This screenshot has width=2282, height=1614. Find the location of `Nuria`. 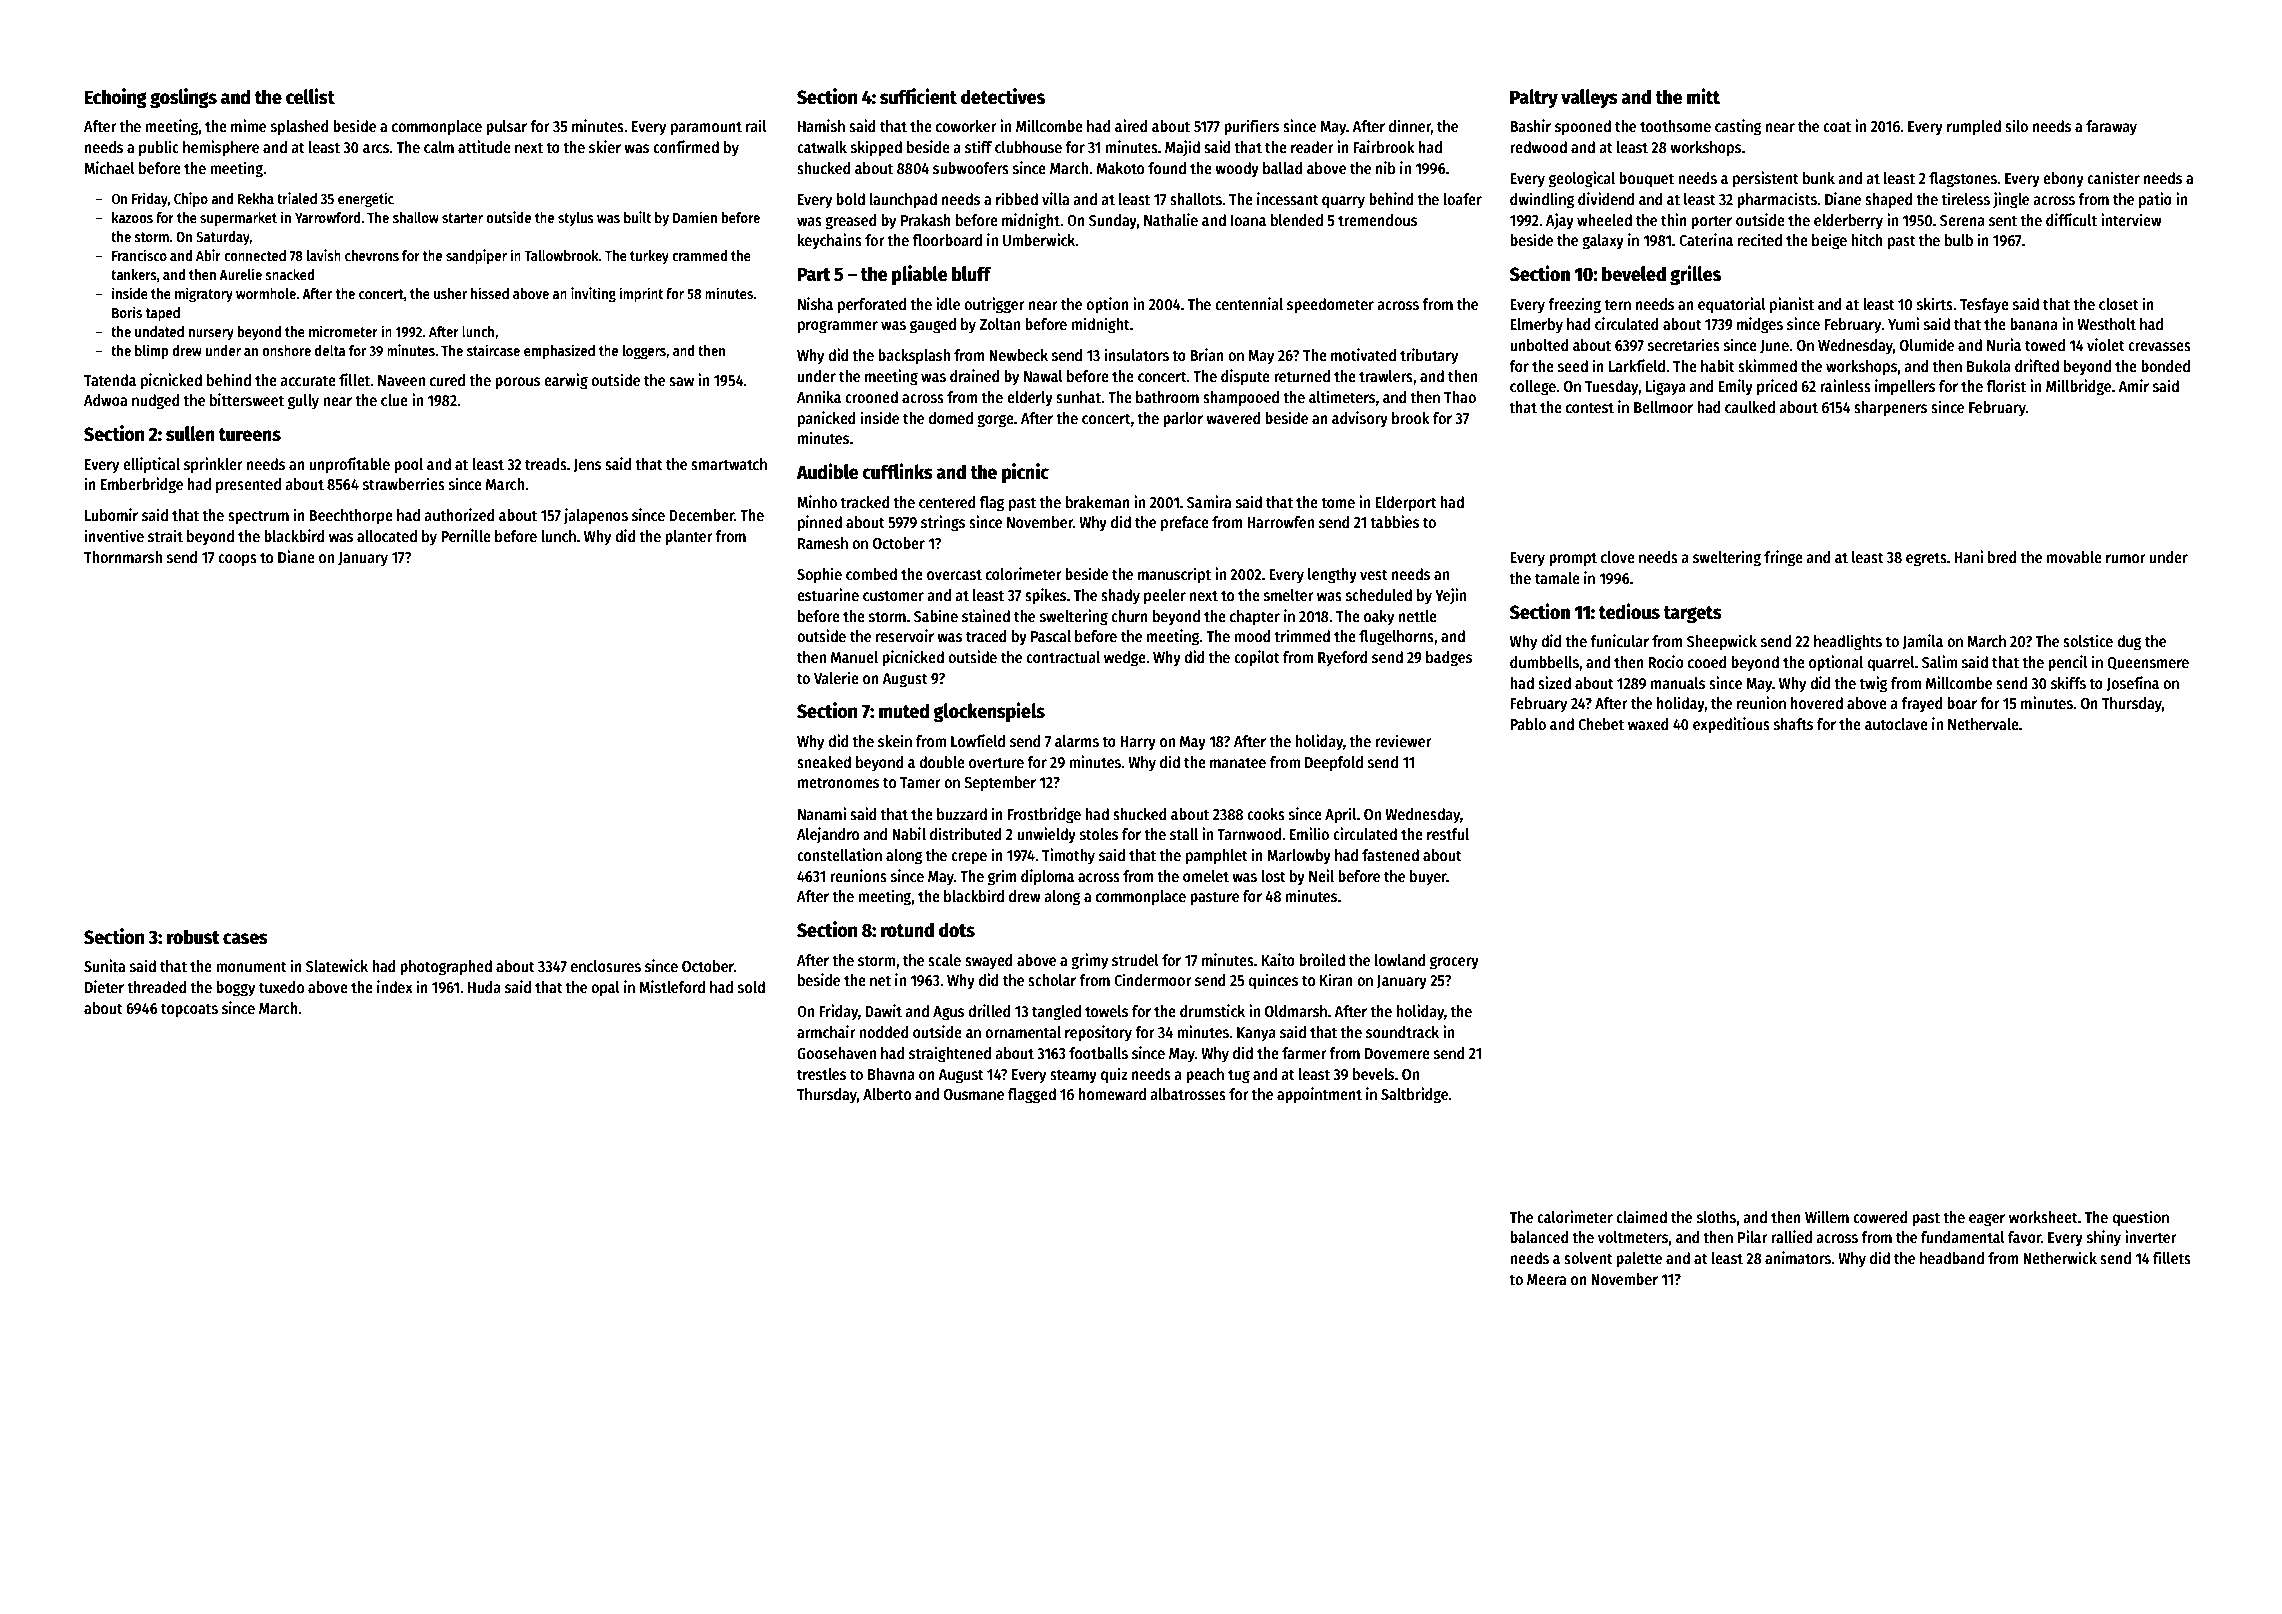

Nuria is located at coordinates (2004, 344).
